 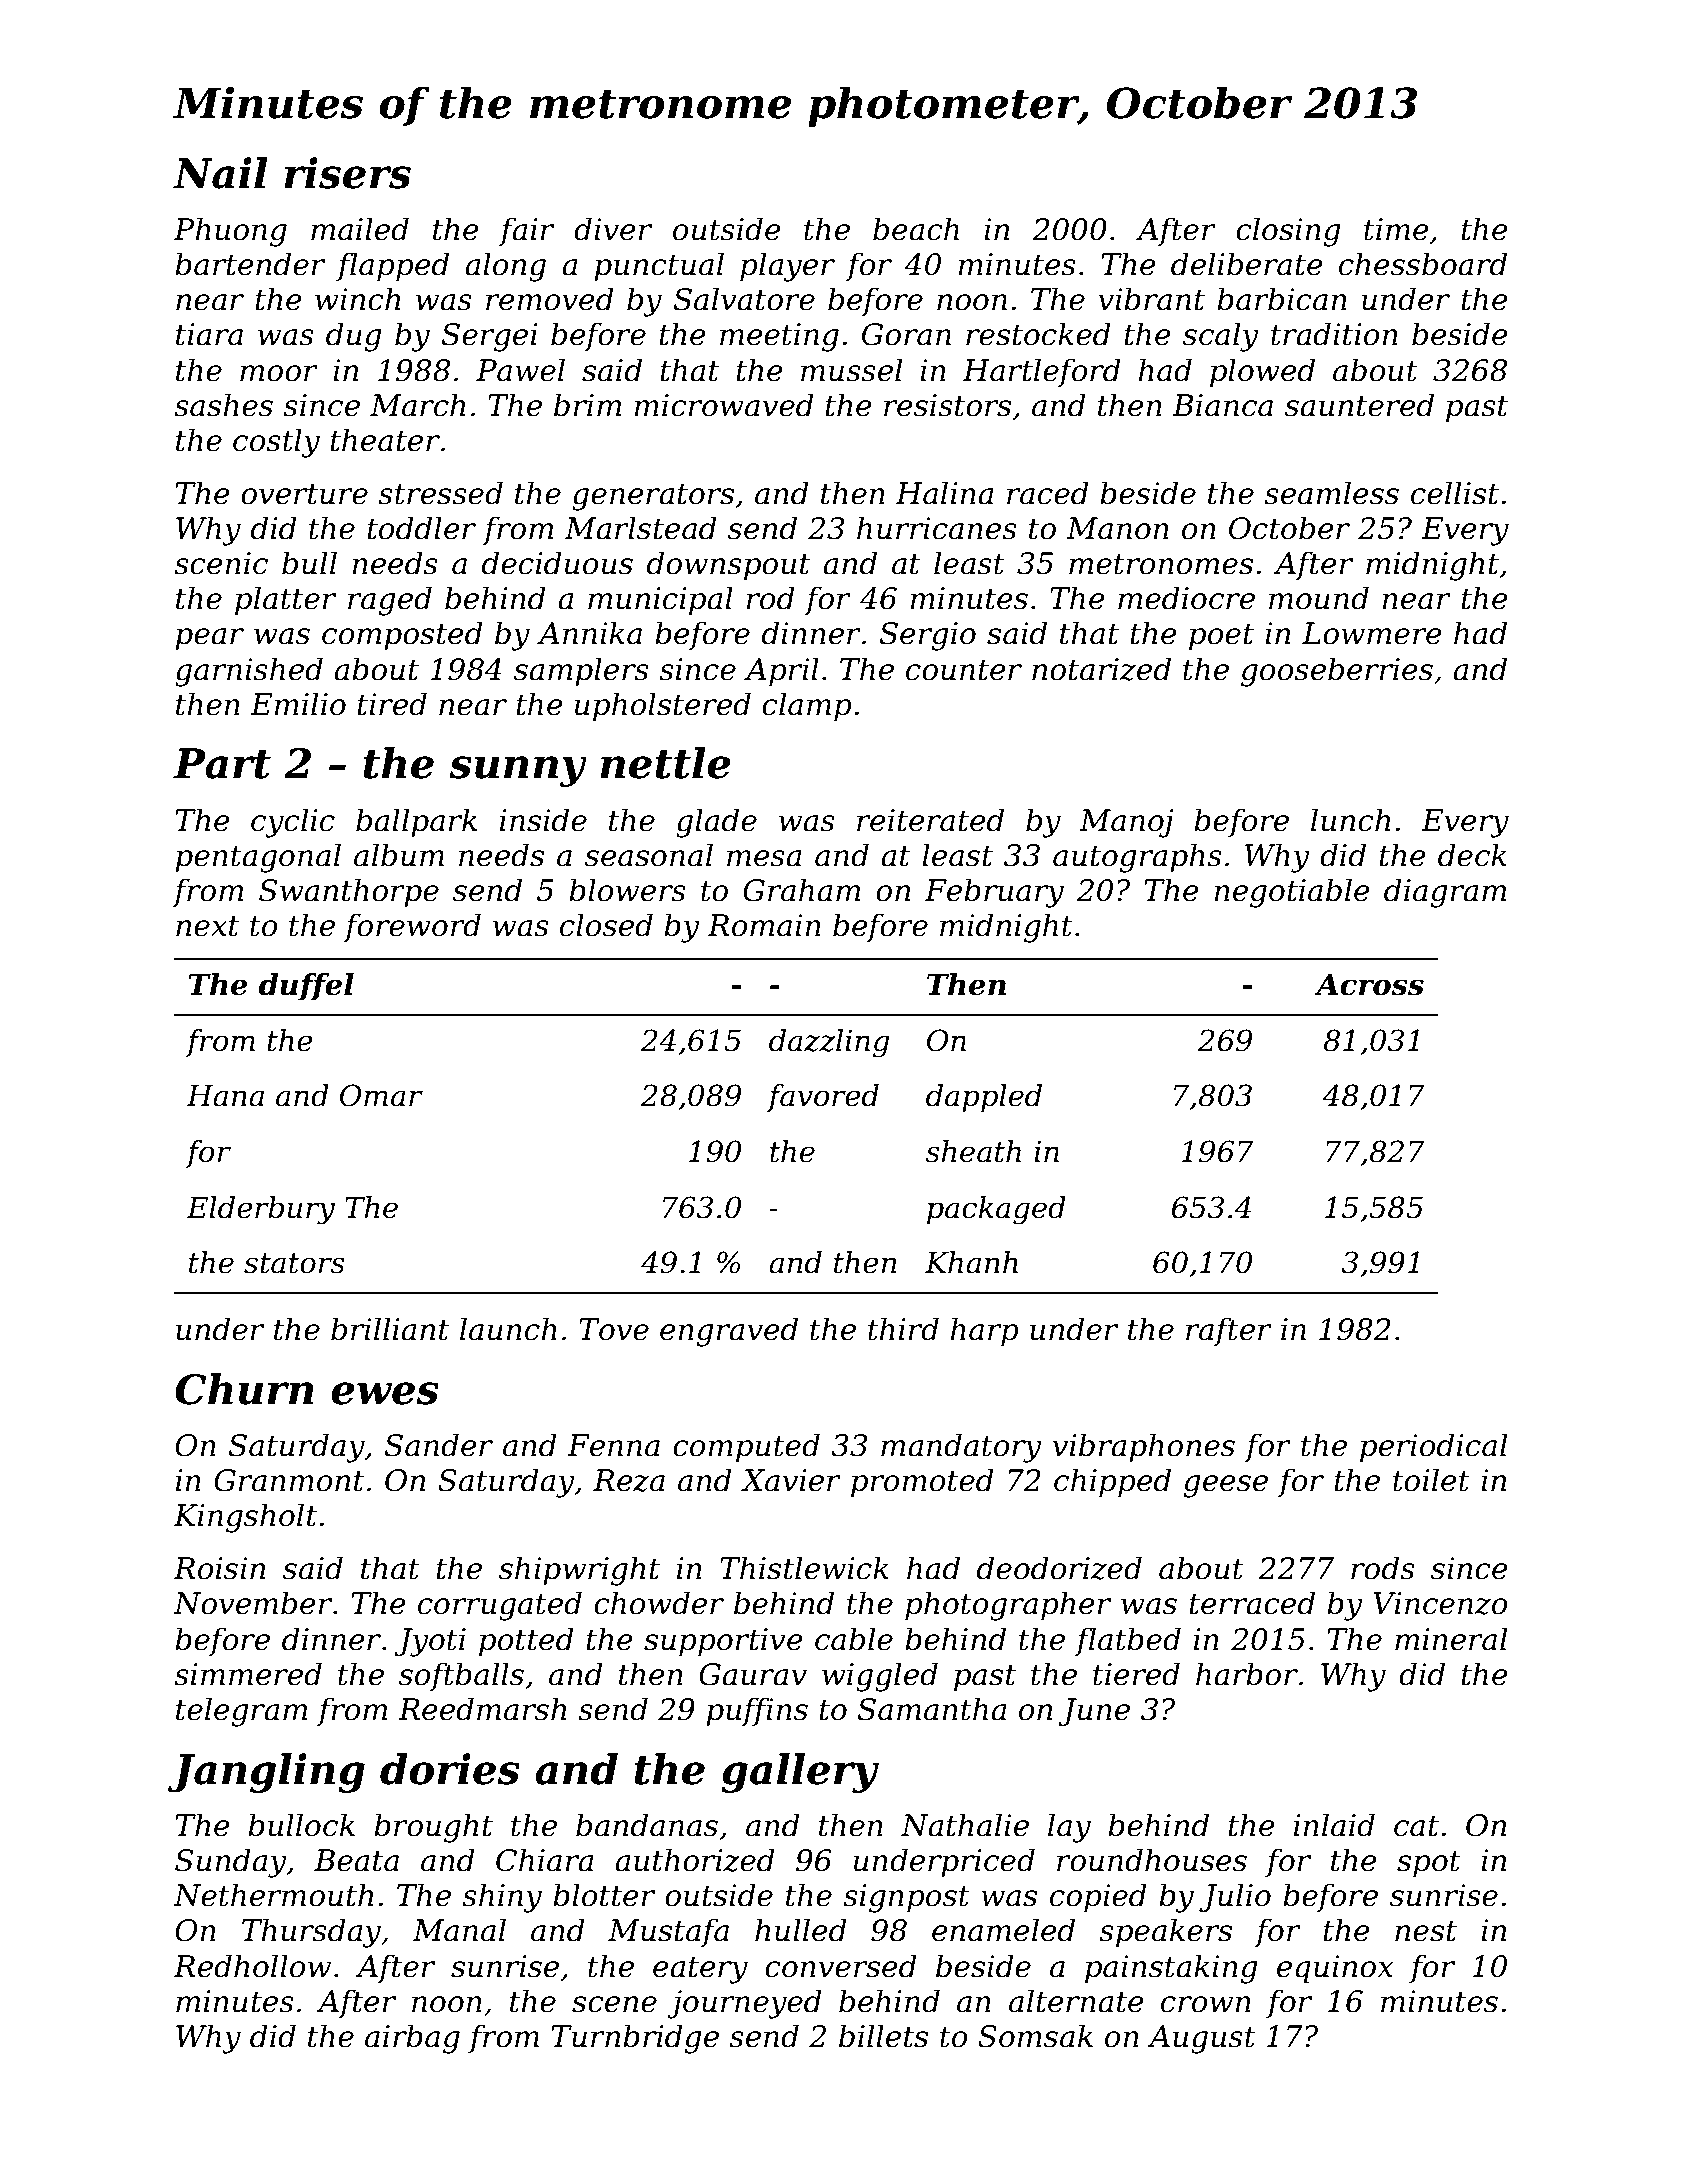 I want to click on duffel, so click(x=306, y=987).
